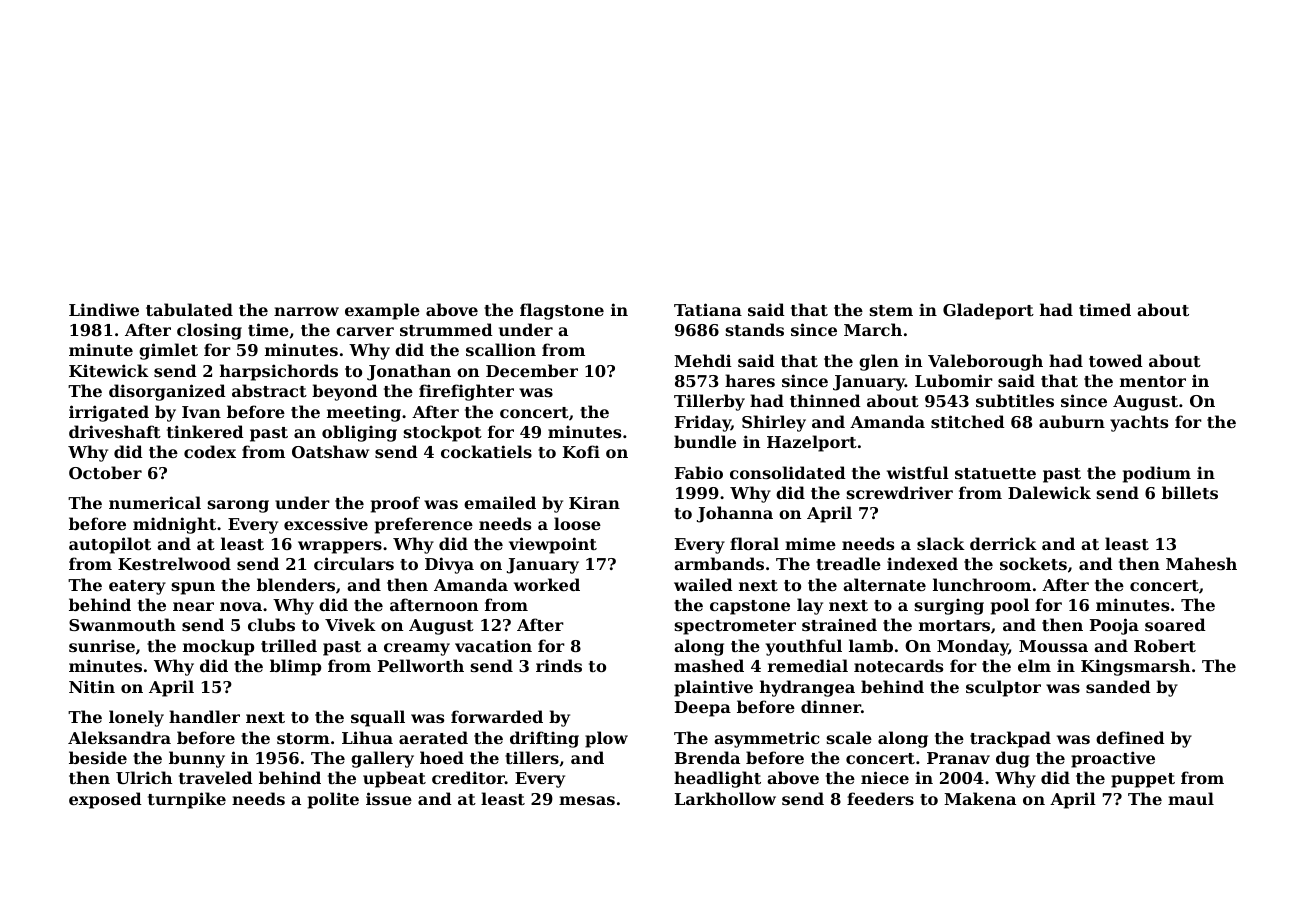 This screenshot has height=924, width=1308. Describe the element at coordinates (1175, 624) in the screenshot. I see `soared` at that location.
